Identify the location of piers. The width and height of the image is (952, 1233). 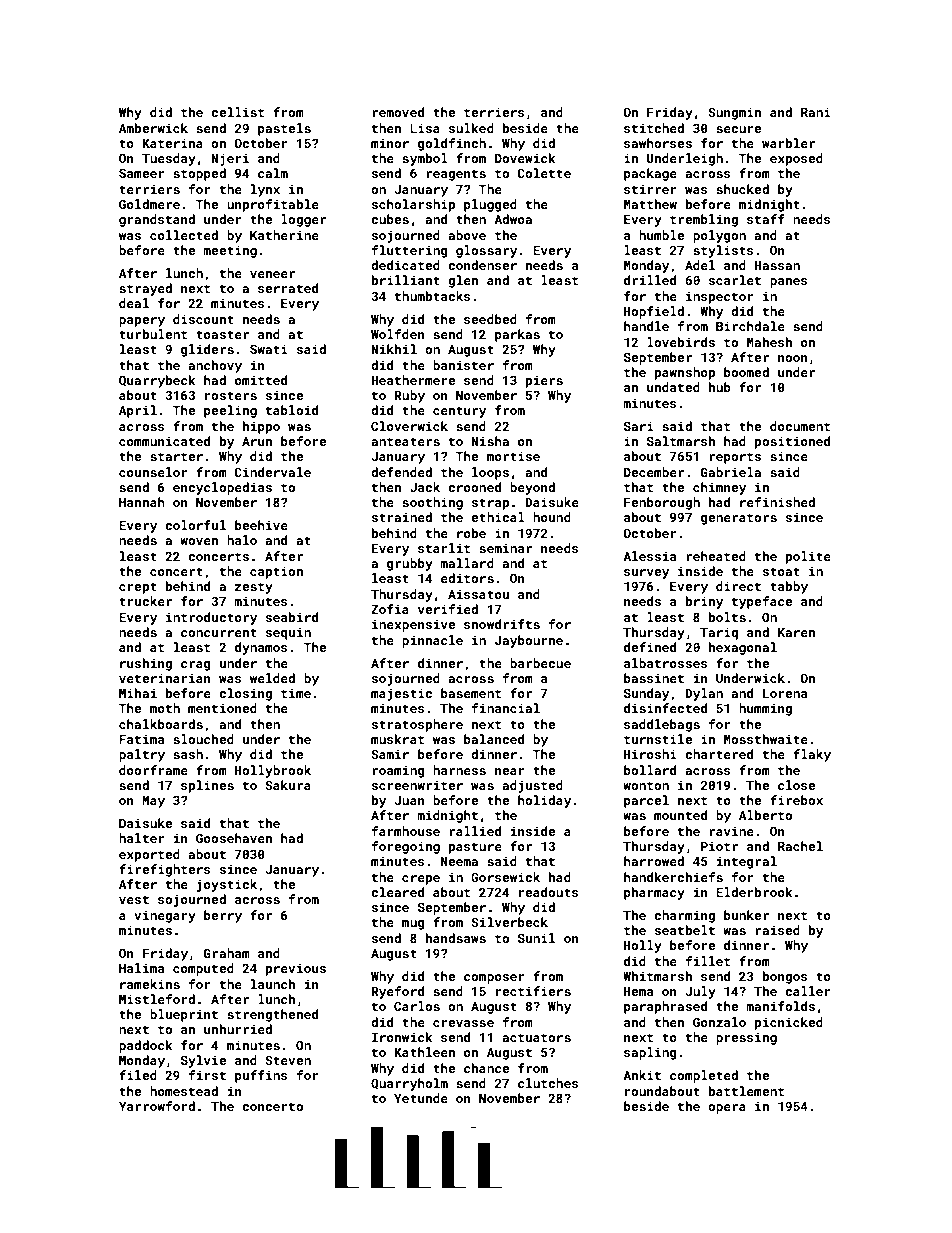
(544, 381).
